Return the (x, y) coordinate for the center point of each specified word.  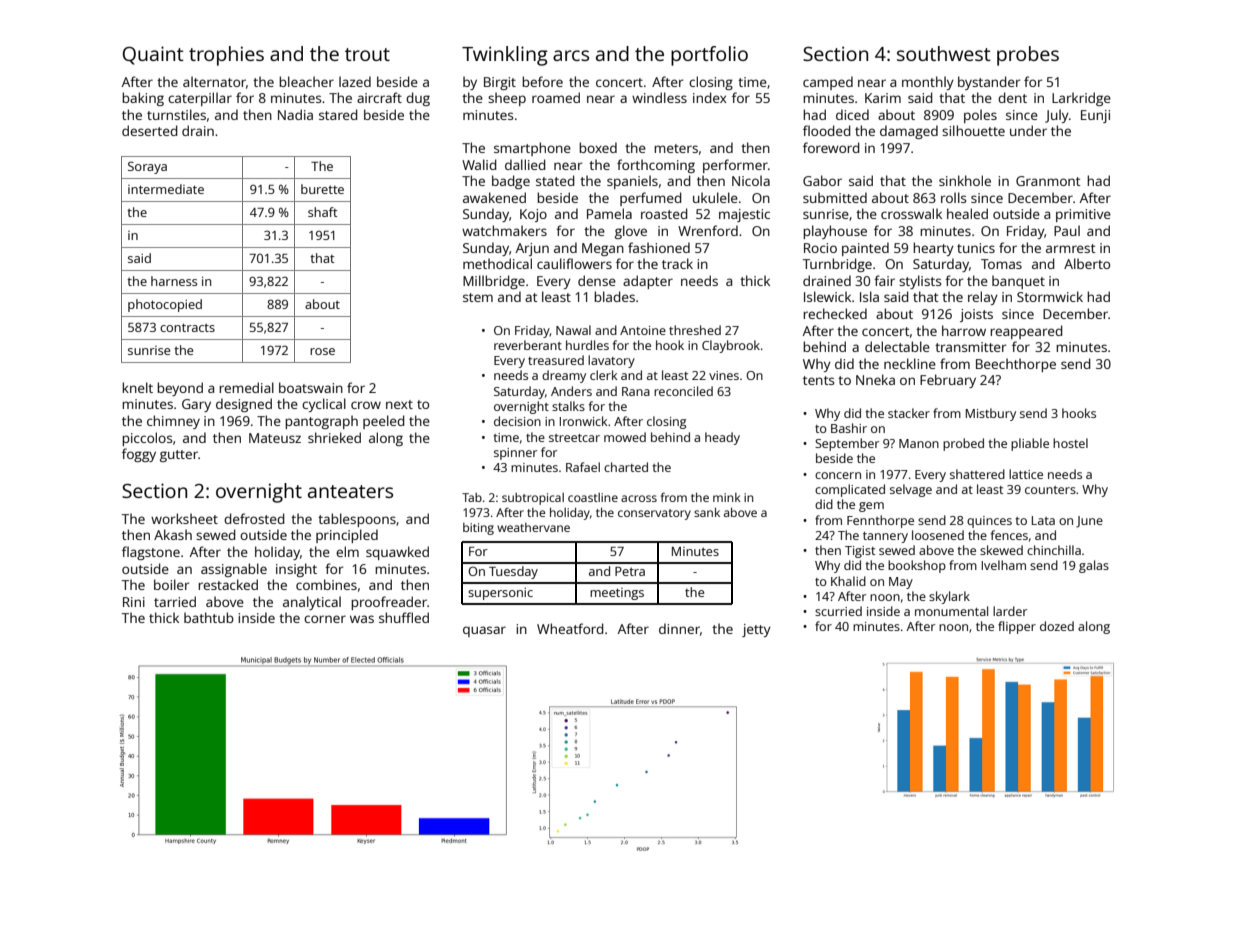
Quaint (153, 55)
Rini (134, 602)
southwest (944, 53)
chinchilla (1054, 550)
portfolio (709, 56)
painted (865, 249)
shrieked (334, 437)
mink (727, 497)
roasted (664, 213)
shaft (323, 212)
